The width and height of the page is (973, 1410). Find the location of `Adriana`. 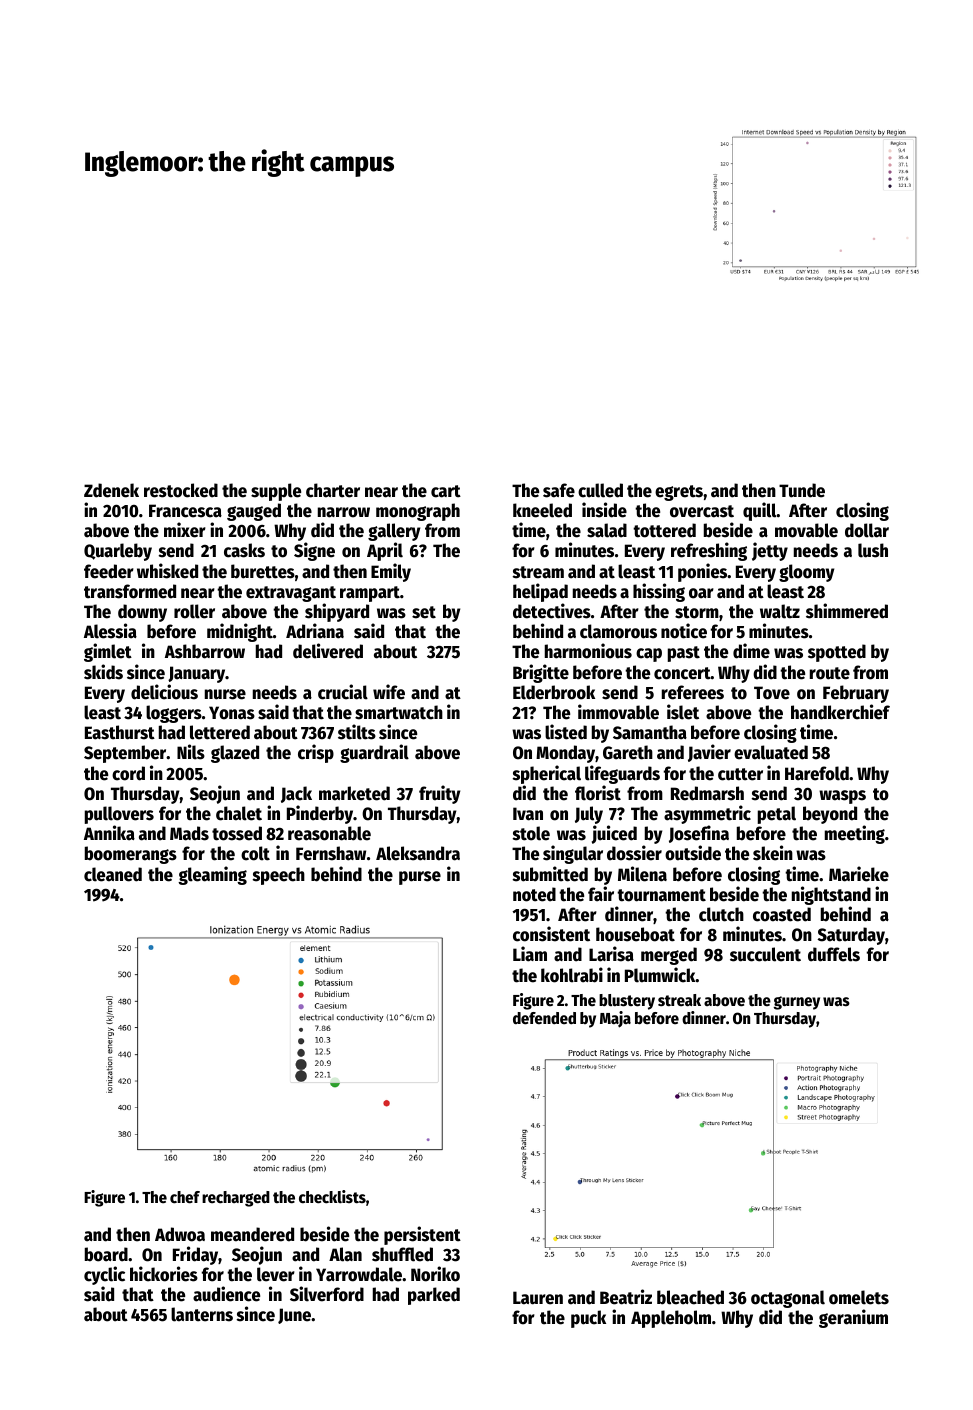

Adriana is located at coordinates (315, 631).
